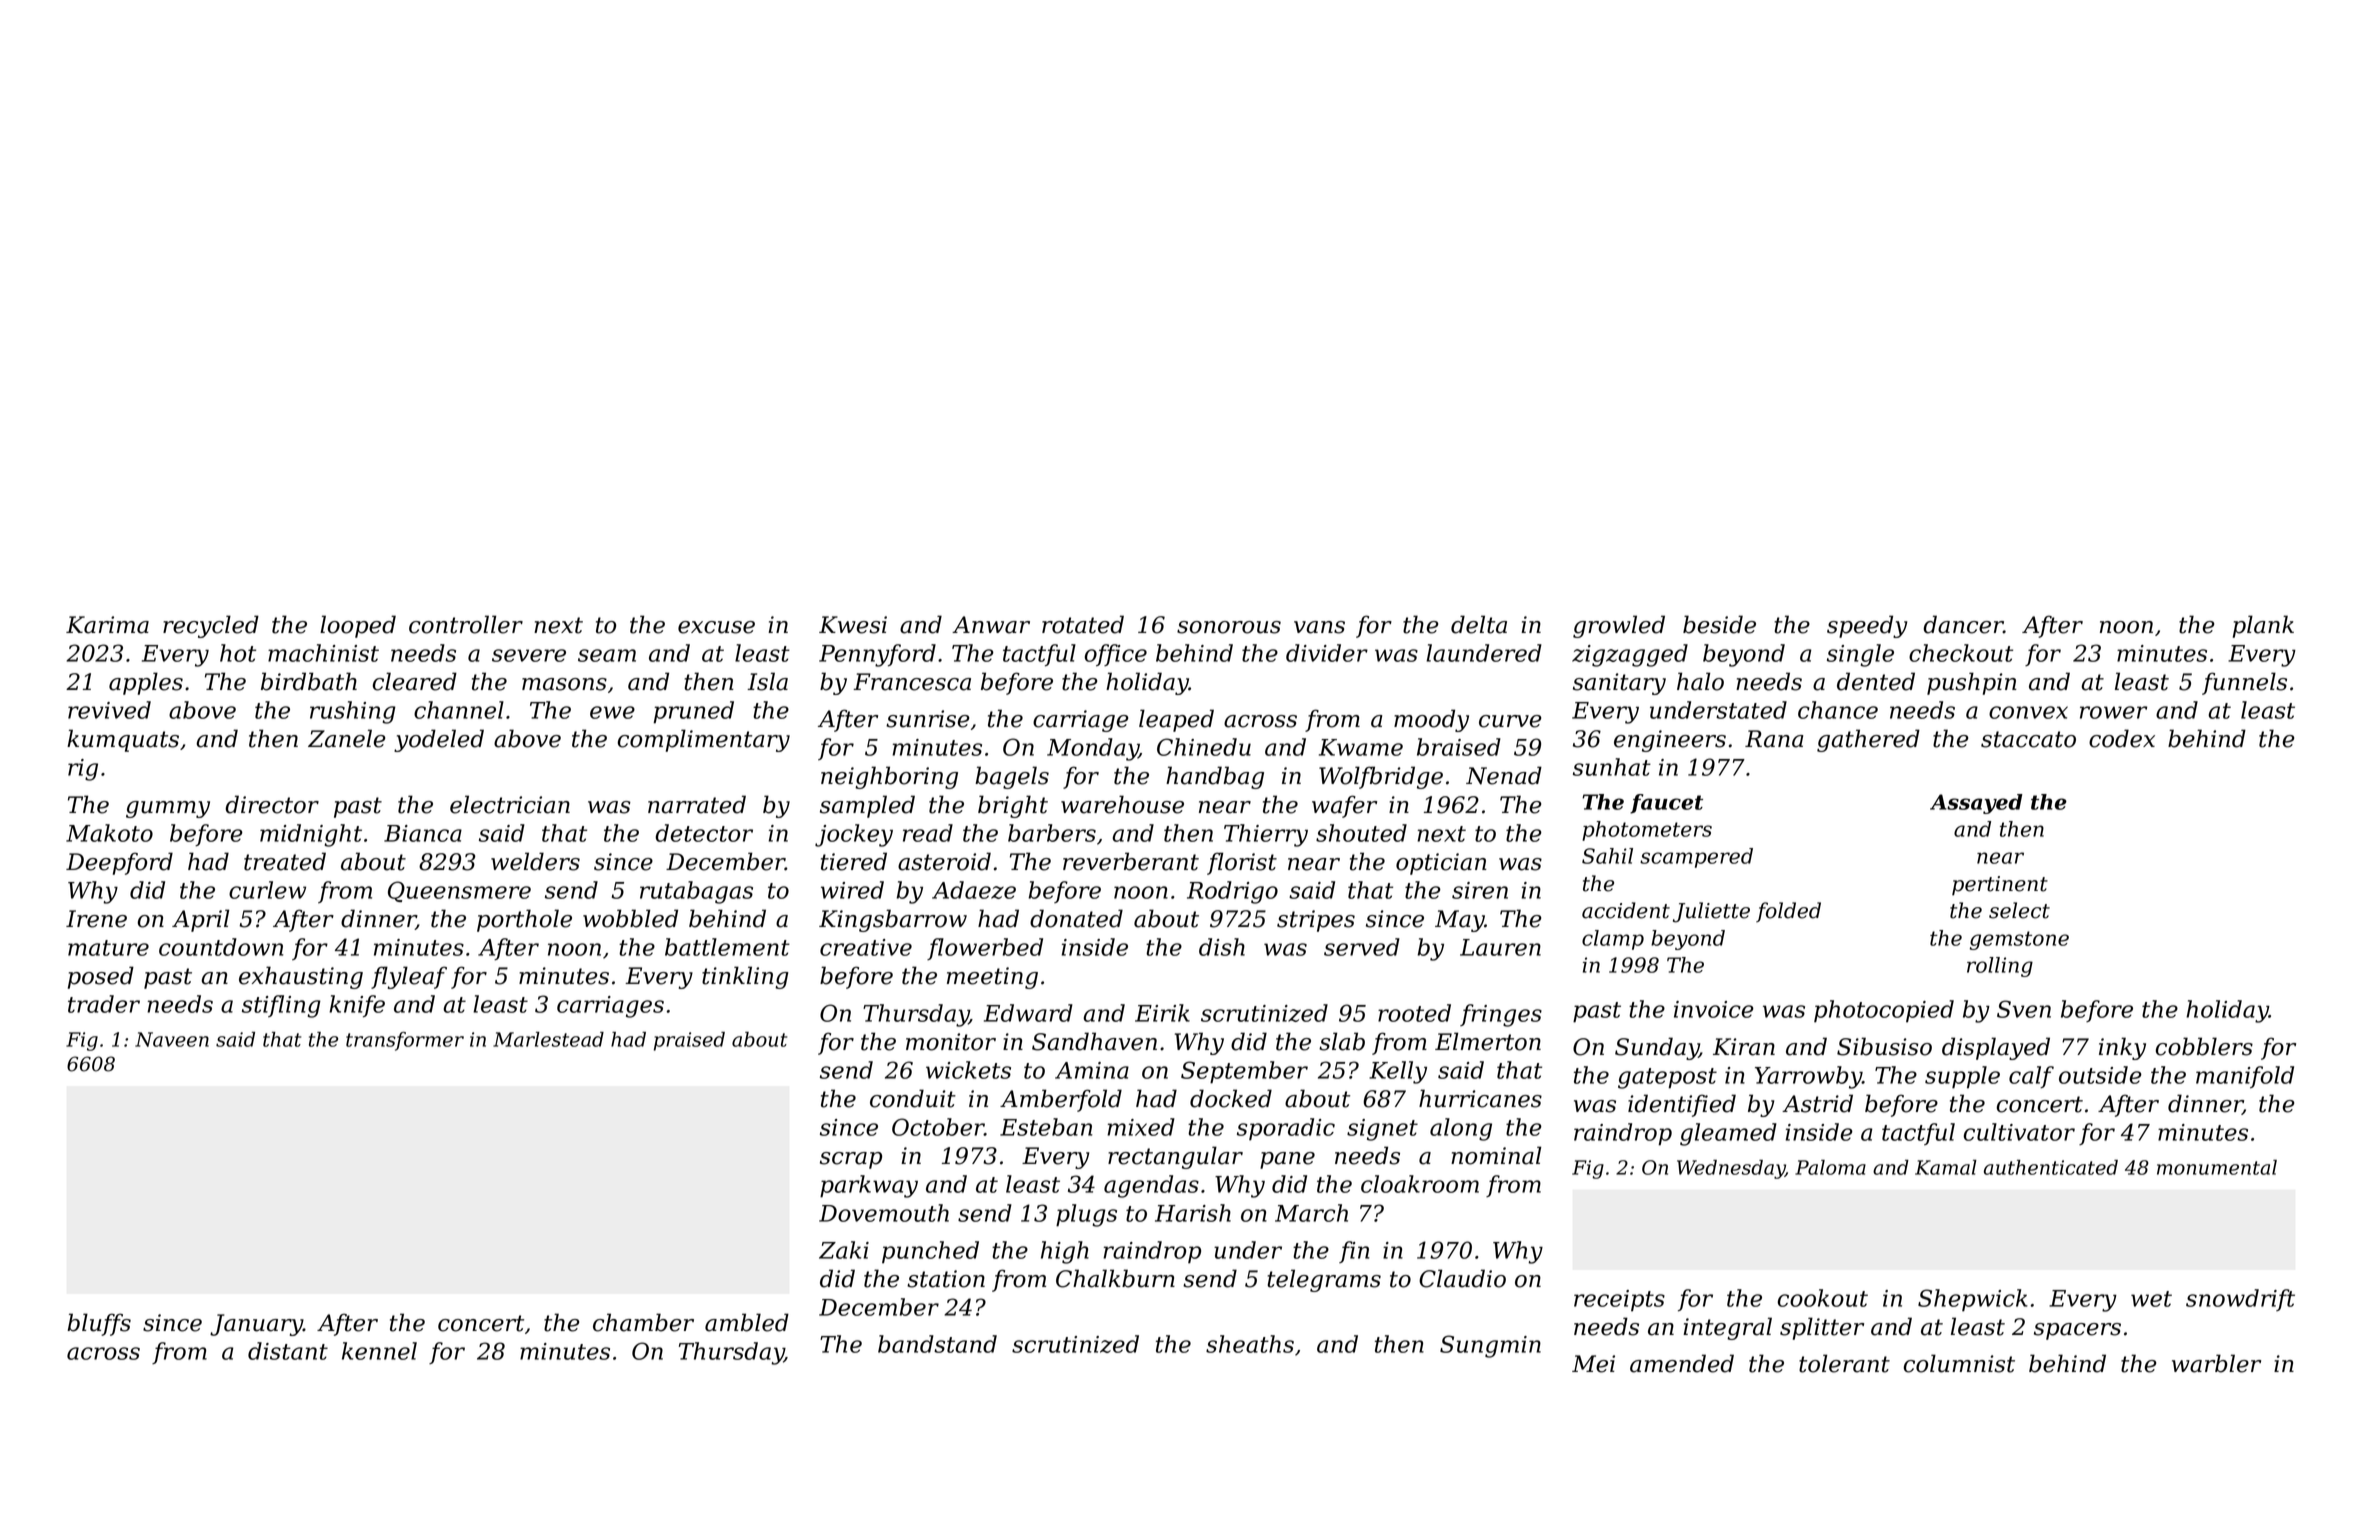 This screenshot has height=1528, width=2362. I want to click on chamber, so click(643, 1322).
